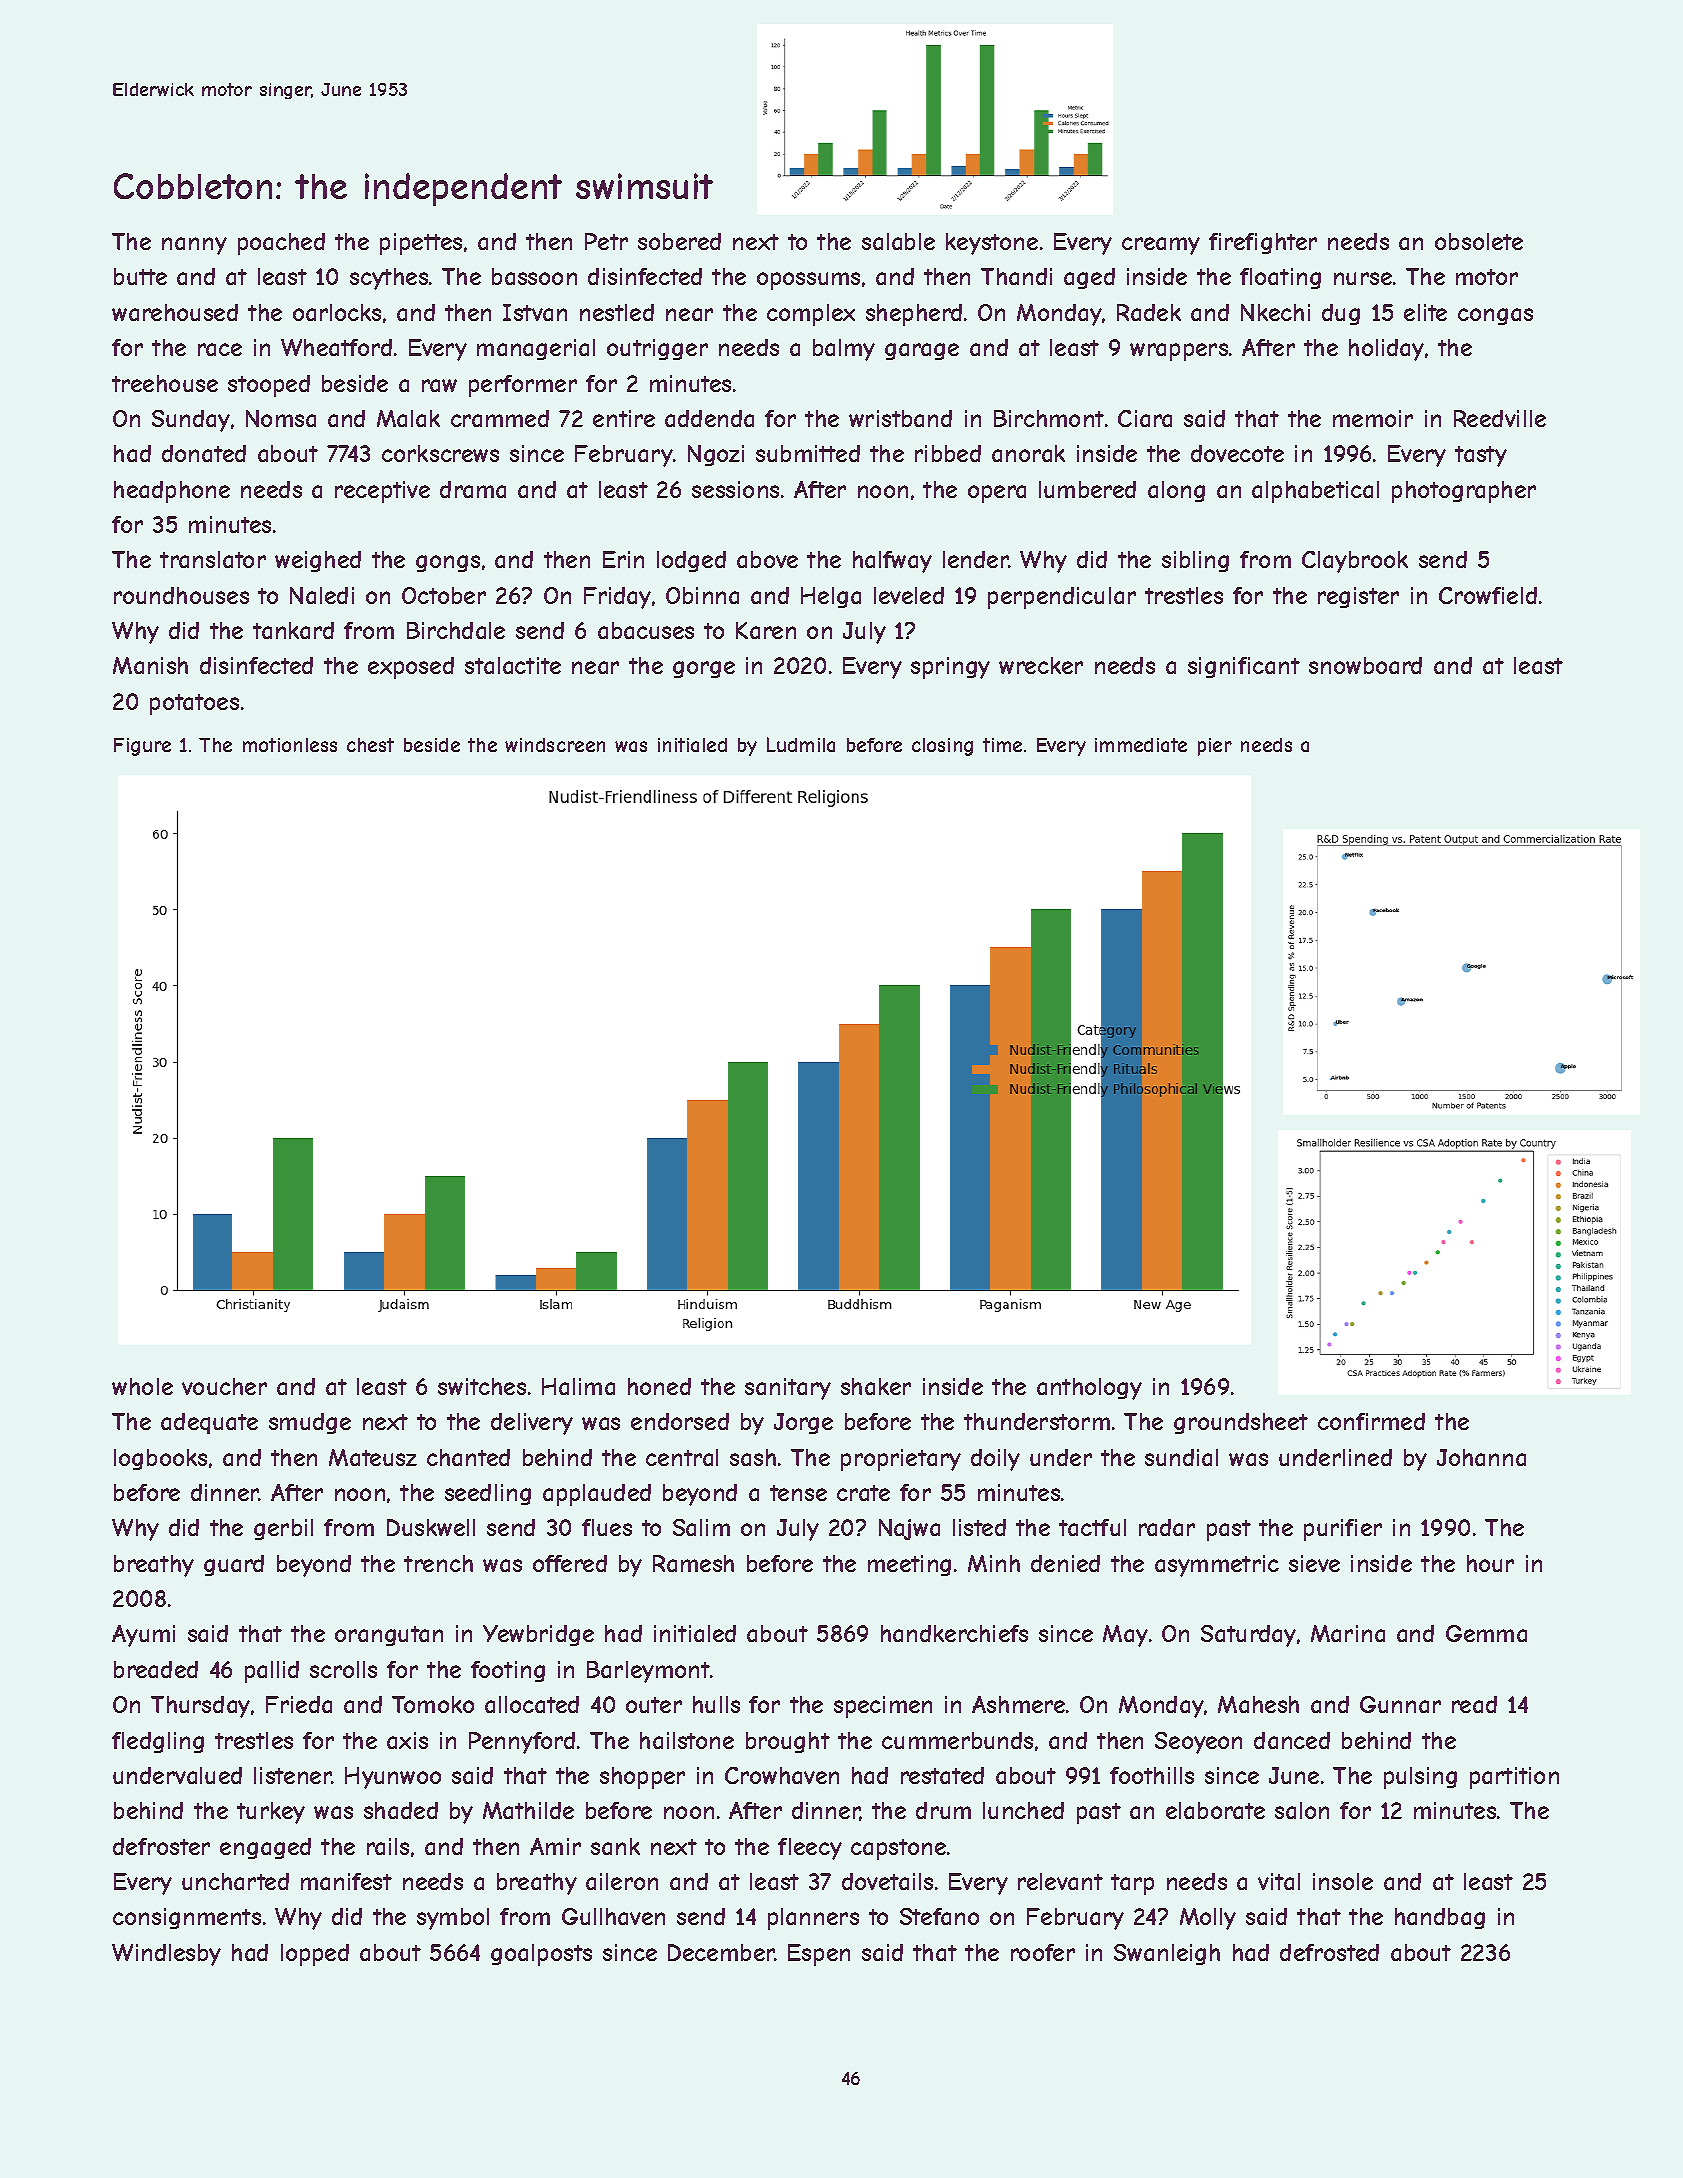 The width and height of the page is (1683, 2178). What do you see at coordinates (659, 1386) in the page?
I see `honed` at bounding box center [659, 1386].
